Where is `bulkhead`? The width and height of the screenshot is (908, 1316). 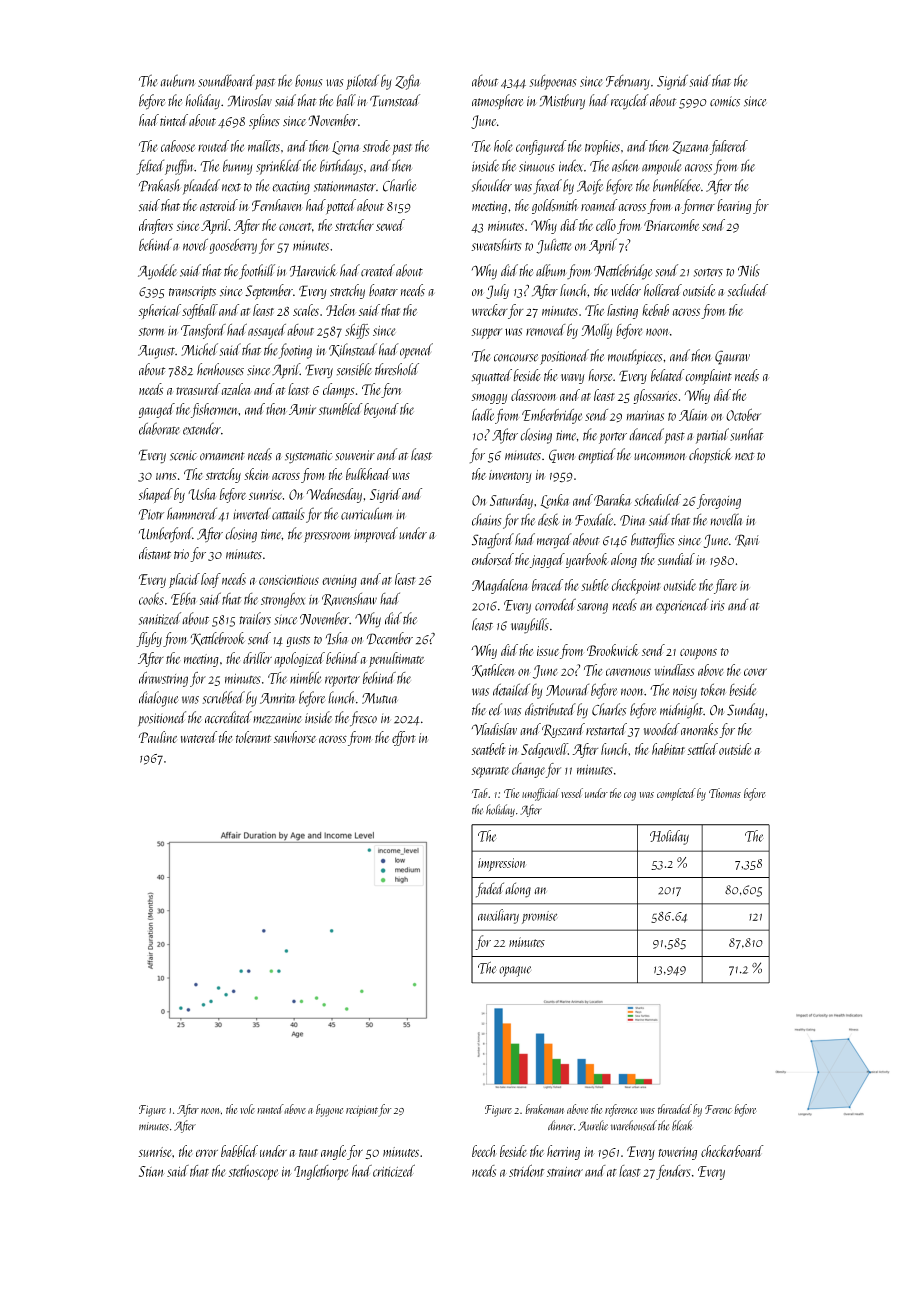 bulkhead is located at coordinates (368, 474).
